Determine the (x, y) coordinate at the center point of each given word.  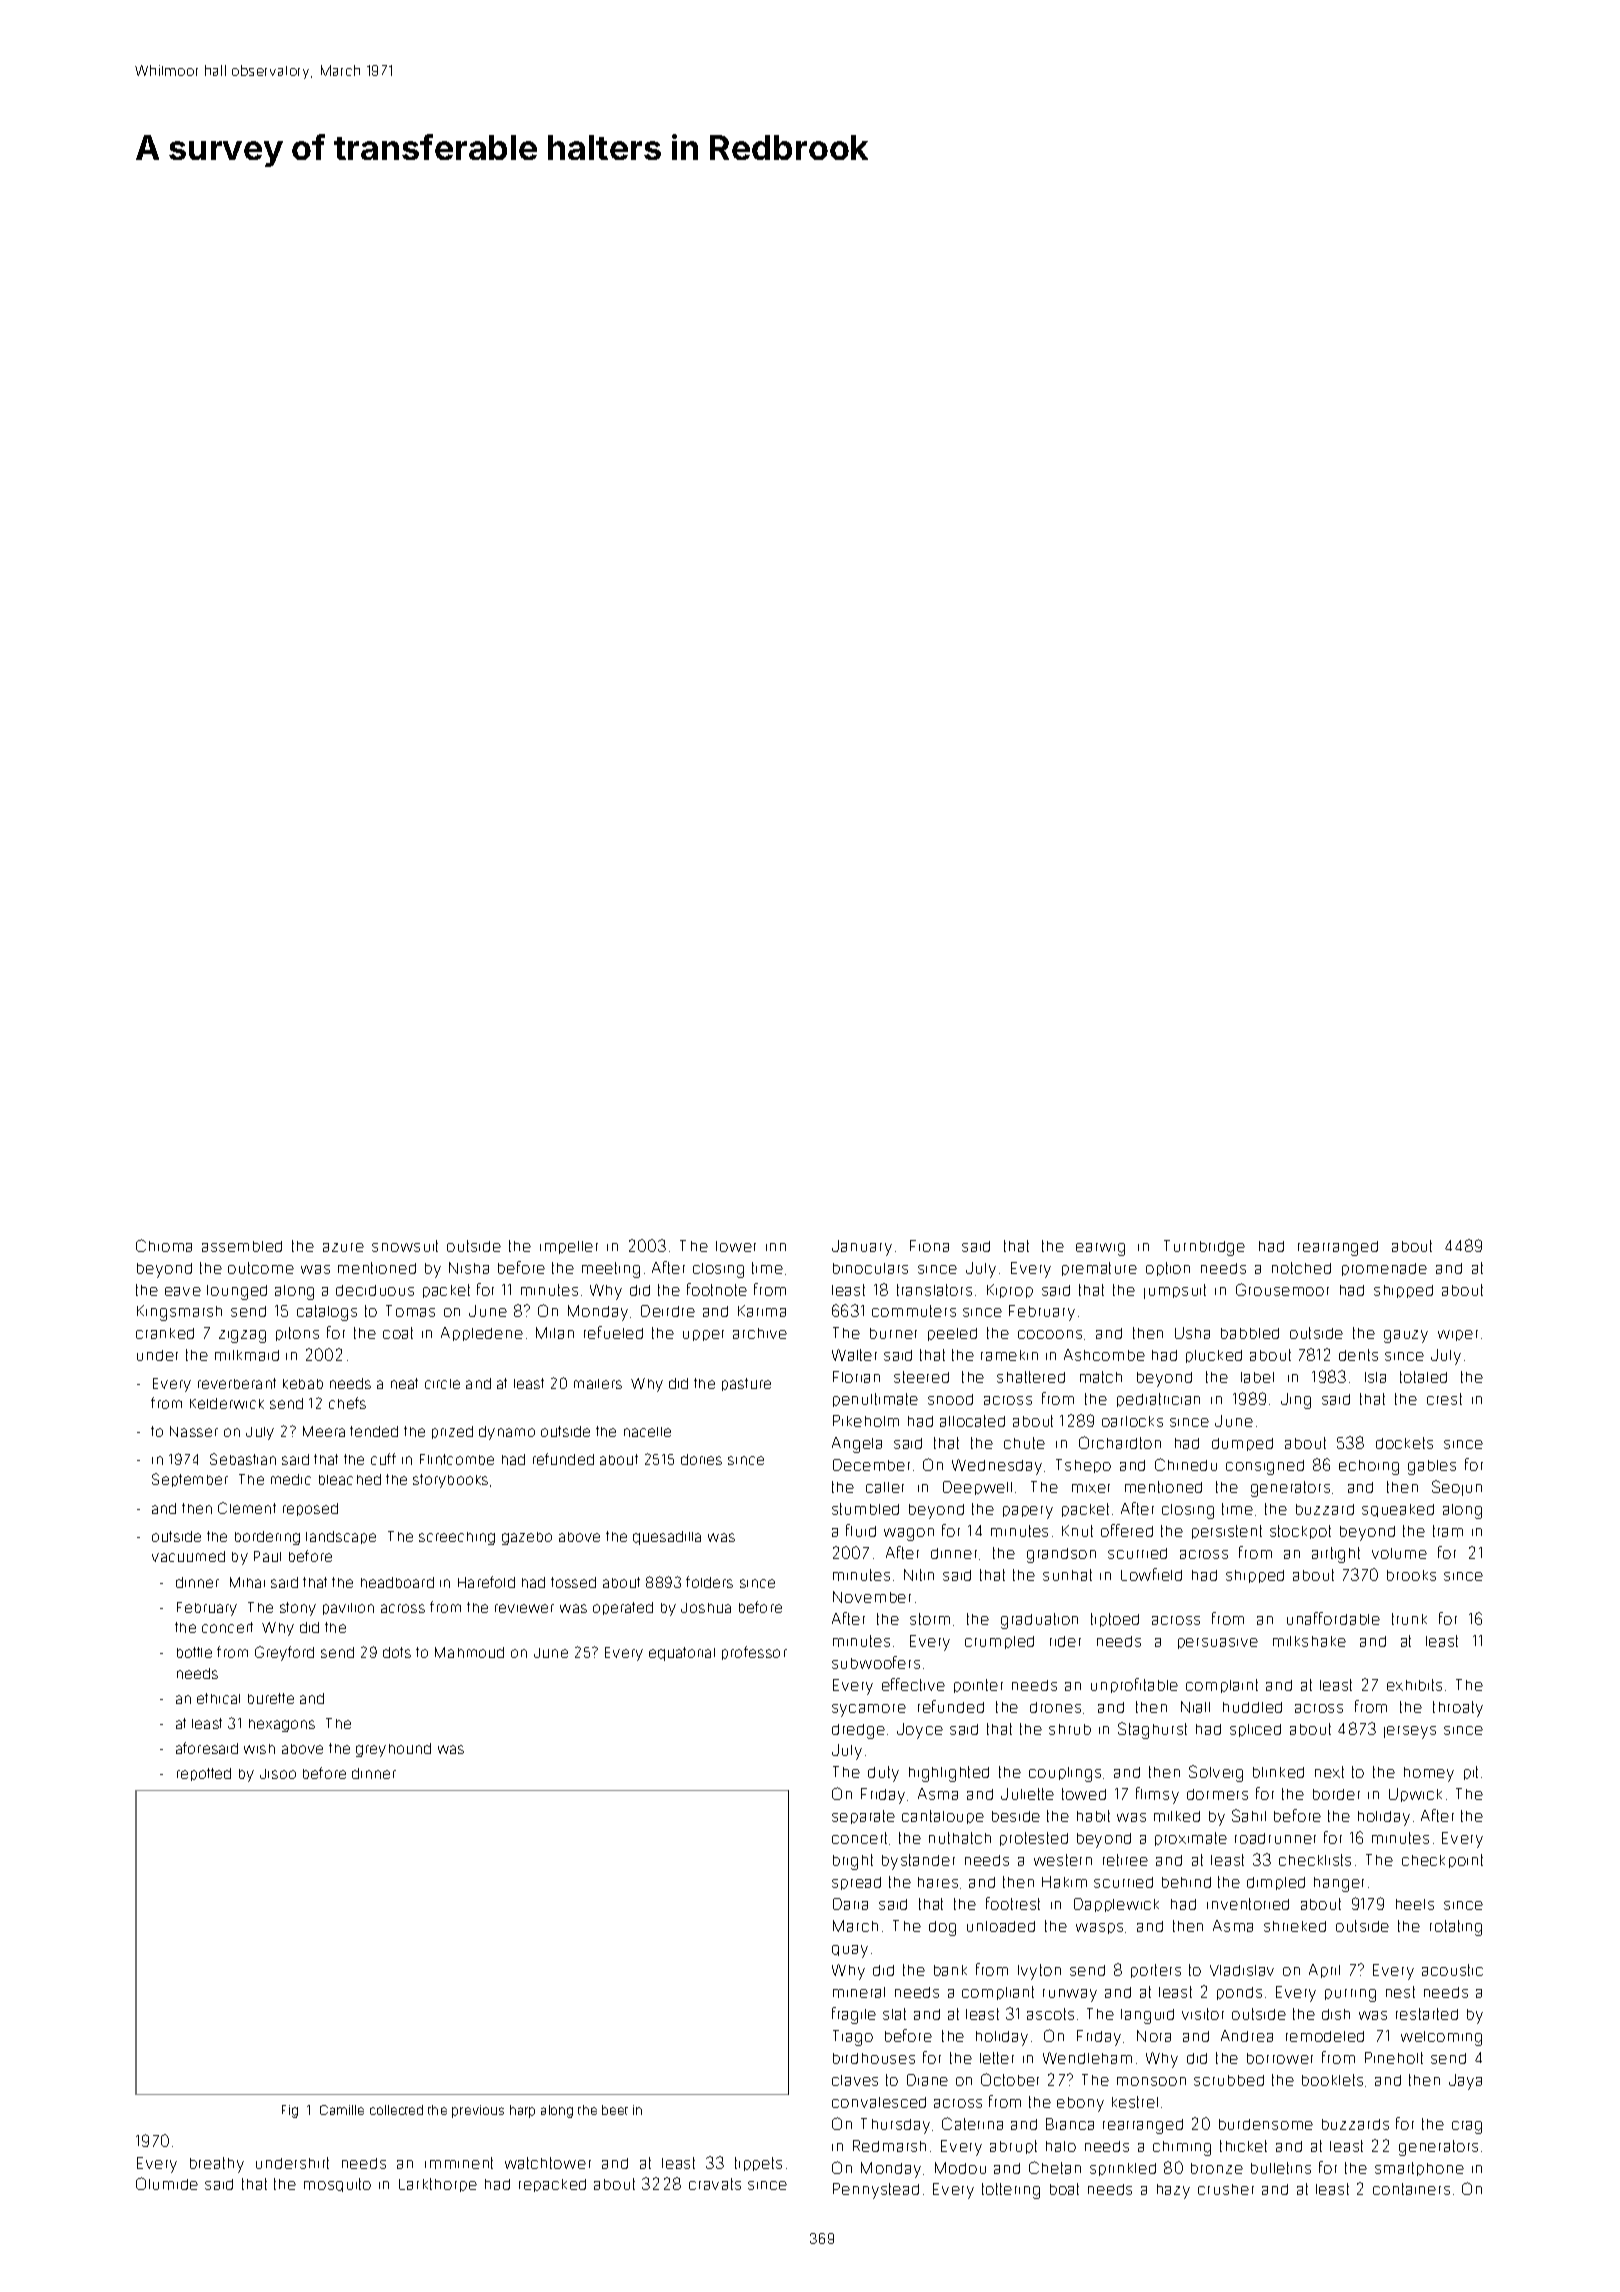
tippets (758, 2164)
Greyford (284, 1653)
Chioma (164, 1245)
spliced (1255, 1730)
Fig (290, 2111)
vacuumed (188, 1556)
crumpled (999, 1642)
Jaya (1465, 2082)
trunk (1409, 1619)
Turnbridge (1204, 1248)
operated (623, 1608)
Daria (850, 1904)
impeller (569, 1247)
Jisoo (278, 1774)
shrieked (1295, 1926)
